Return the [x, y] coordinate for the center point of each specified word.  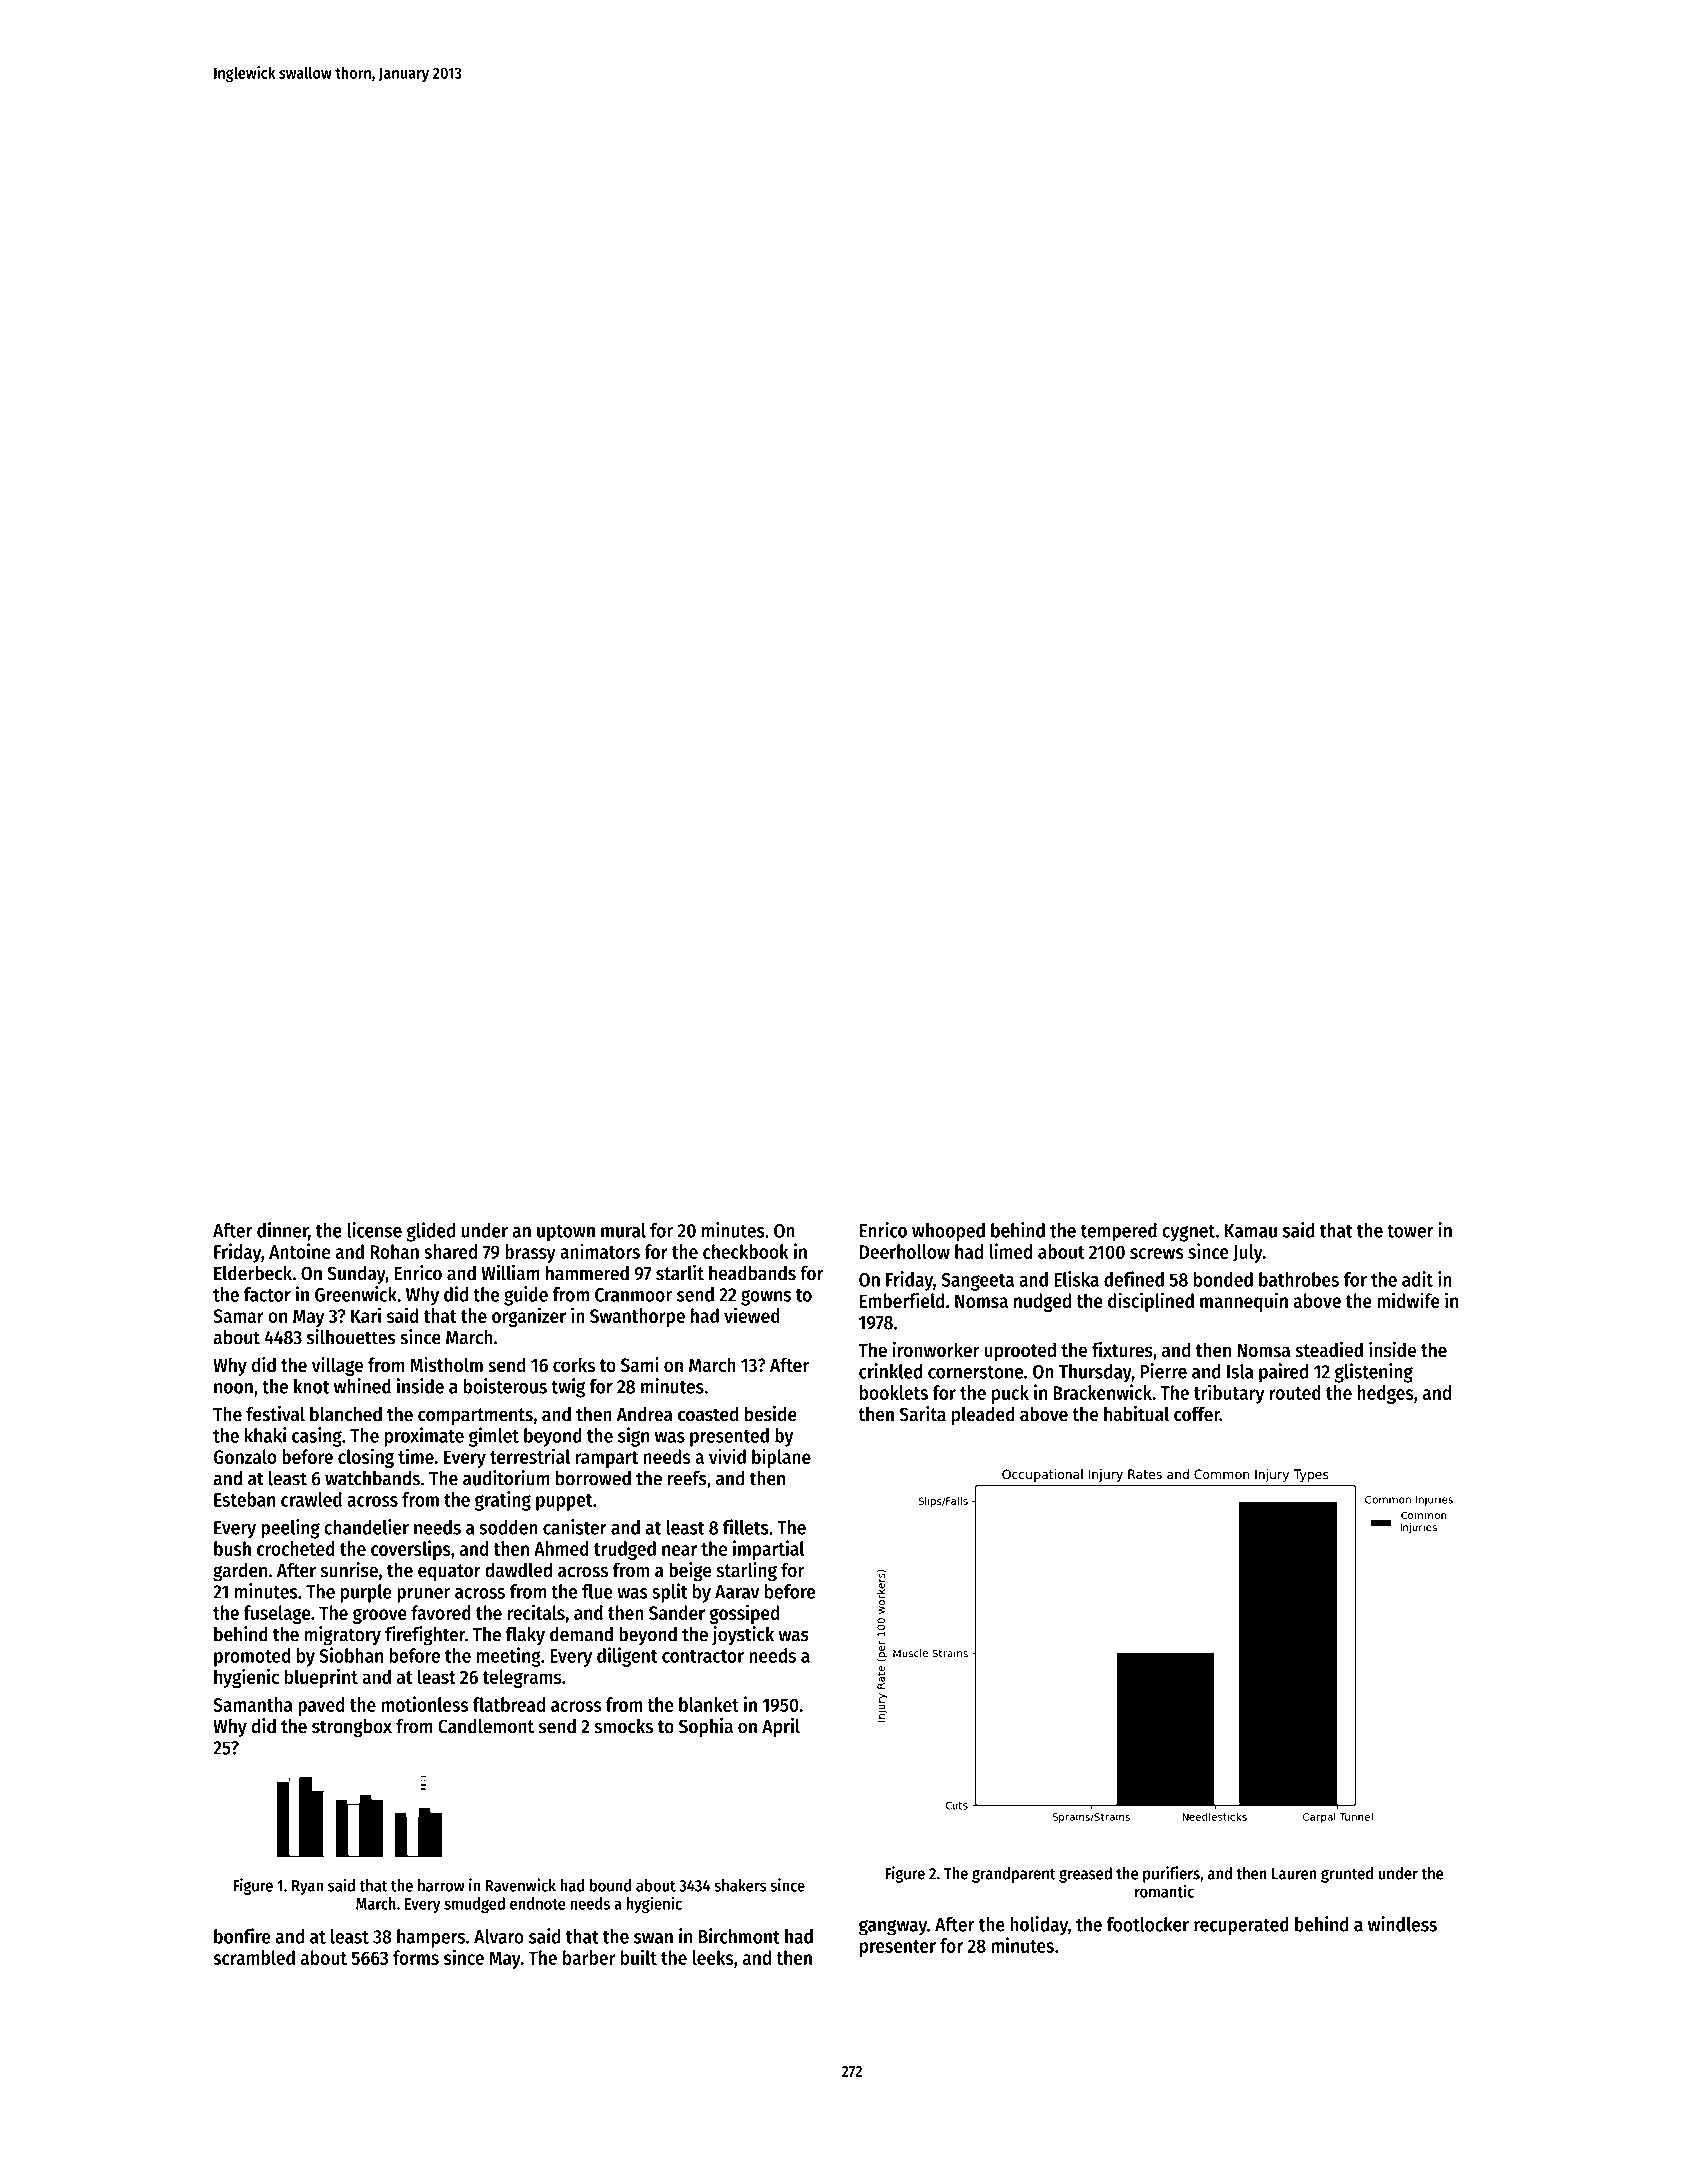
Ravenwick [521, 1885]
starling [746, 1572]
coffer [1197, 1414]
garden [240, 1572]
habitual [1136, 1414]
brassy [530, 1253]
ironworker [936, 1350]
